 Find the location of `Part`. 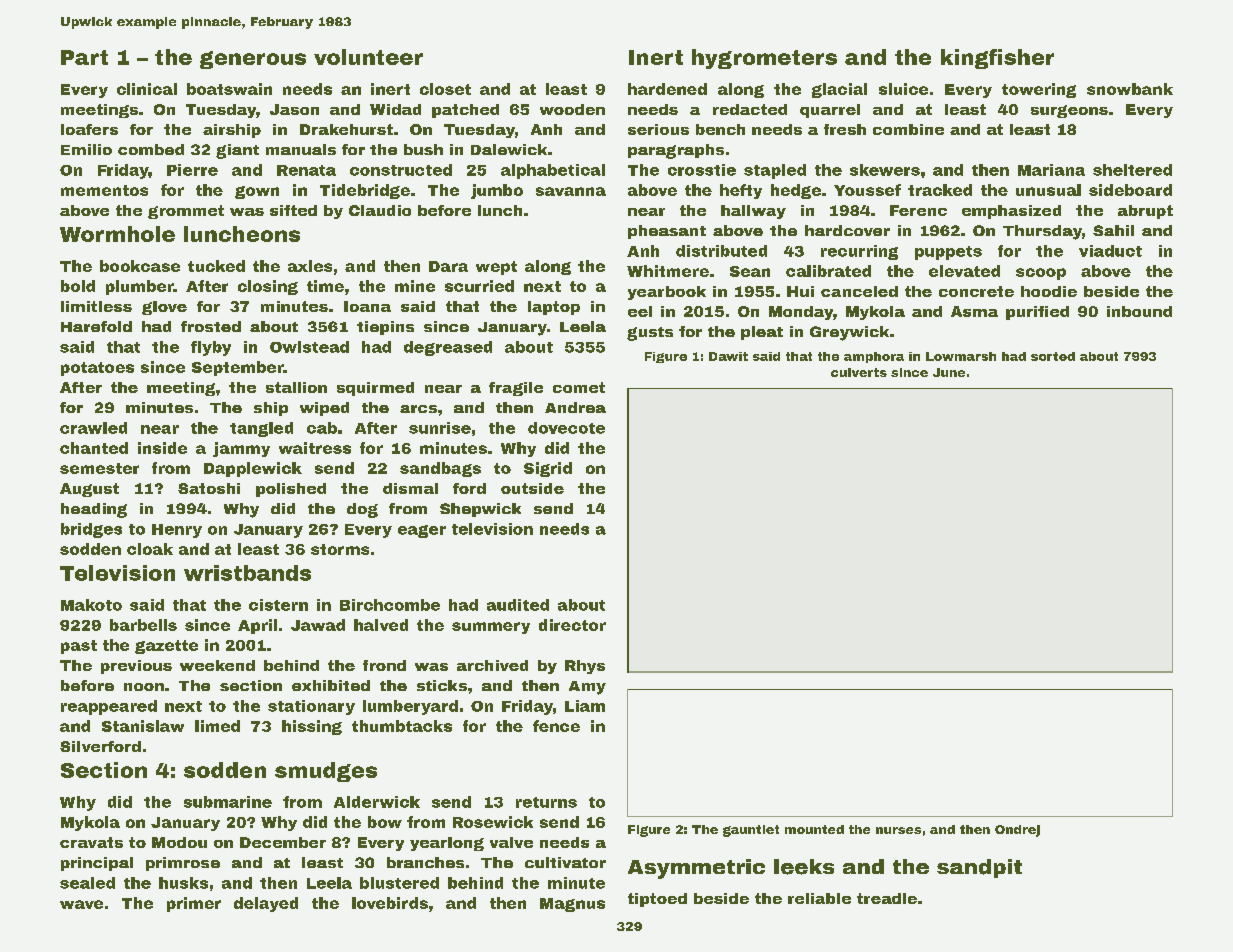

Part is located at coordinates (84, 57).
